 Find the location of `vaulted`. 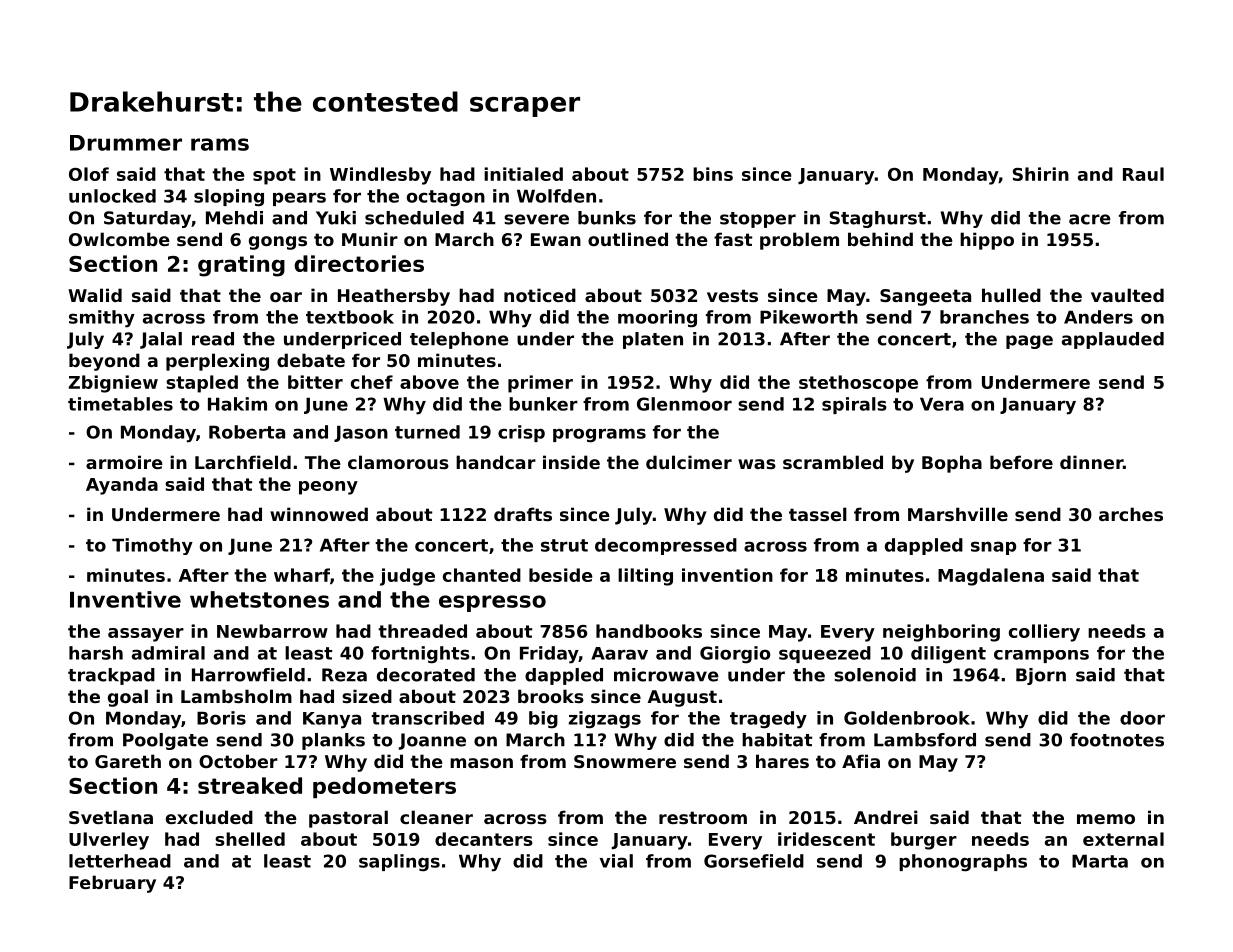

vaulted is located at coordinates (1127, 295).
